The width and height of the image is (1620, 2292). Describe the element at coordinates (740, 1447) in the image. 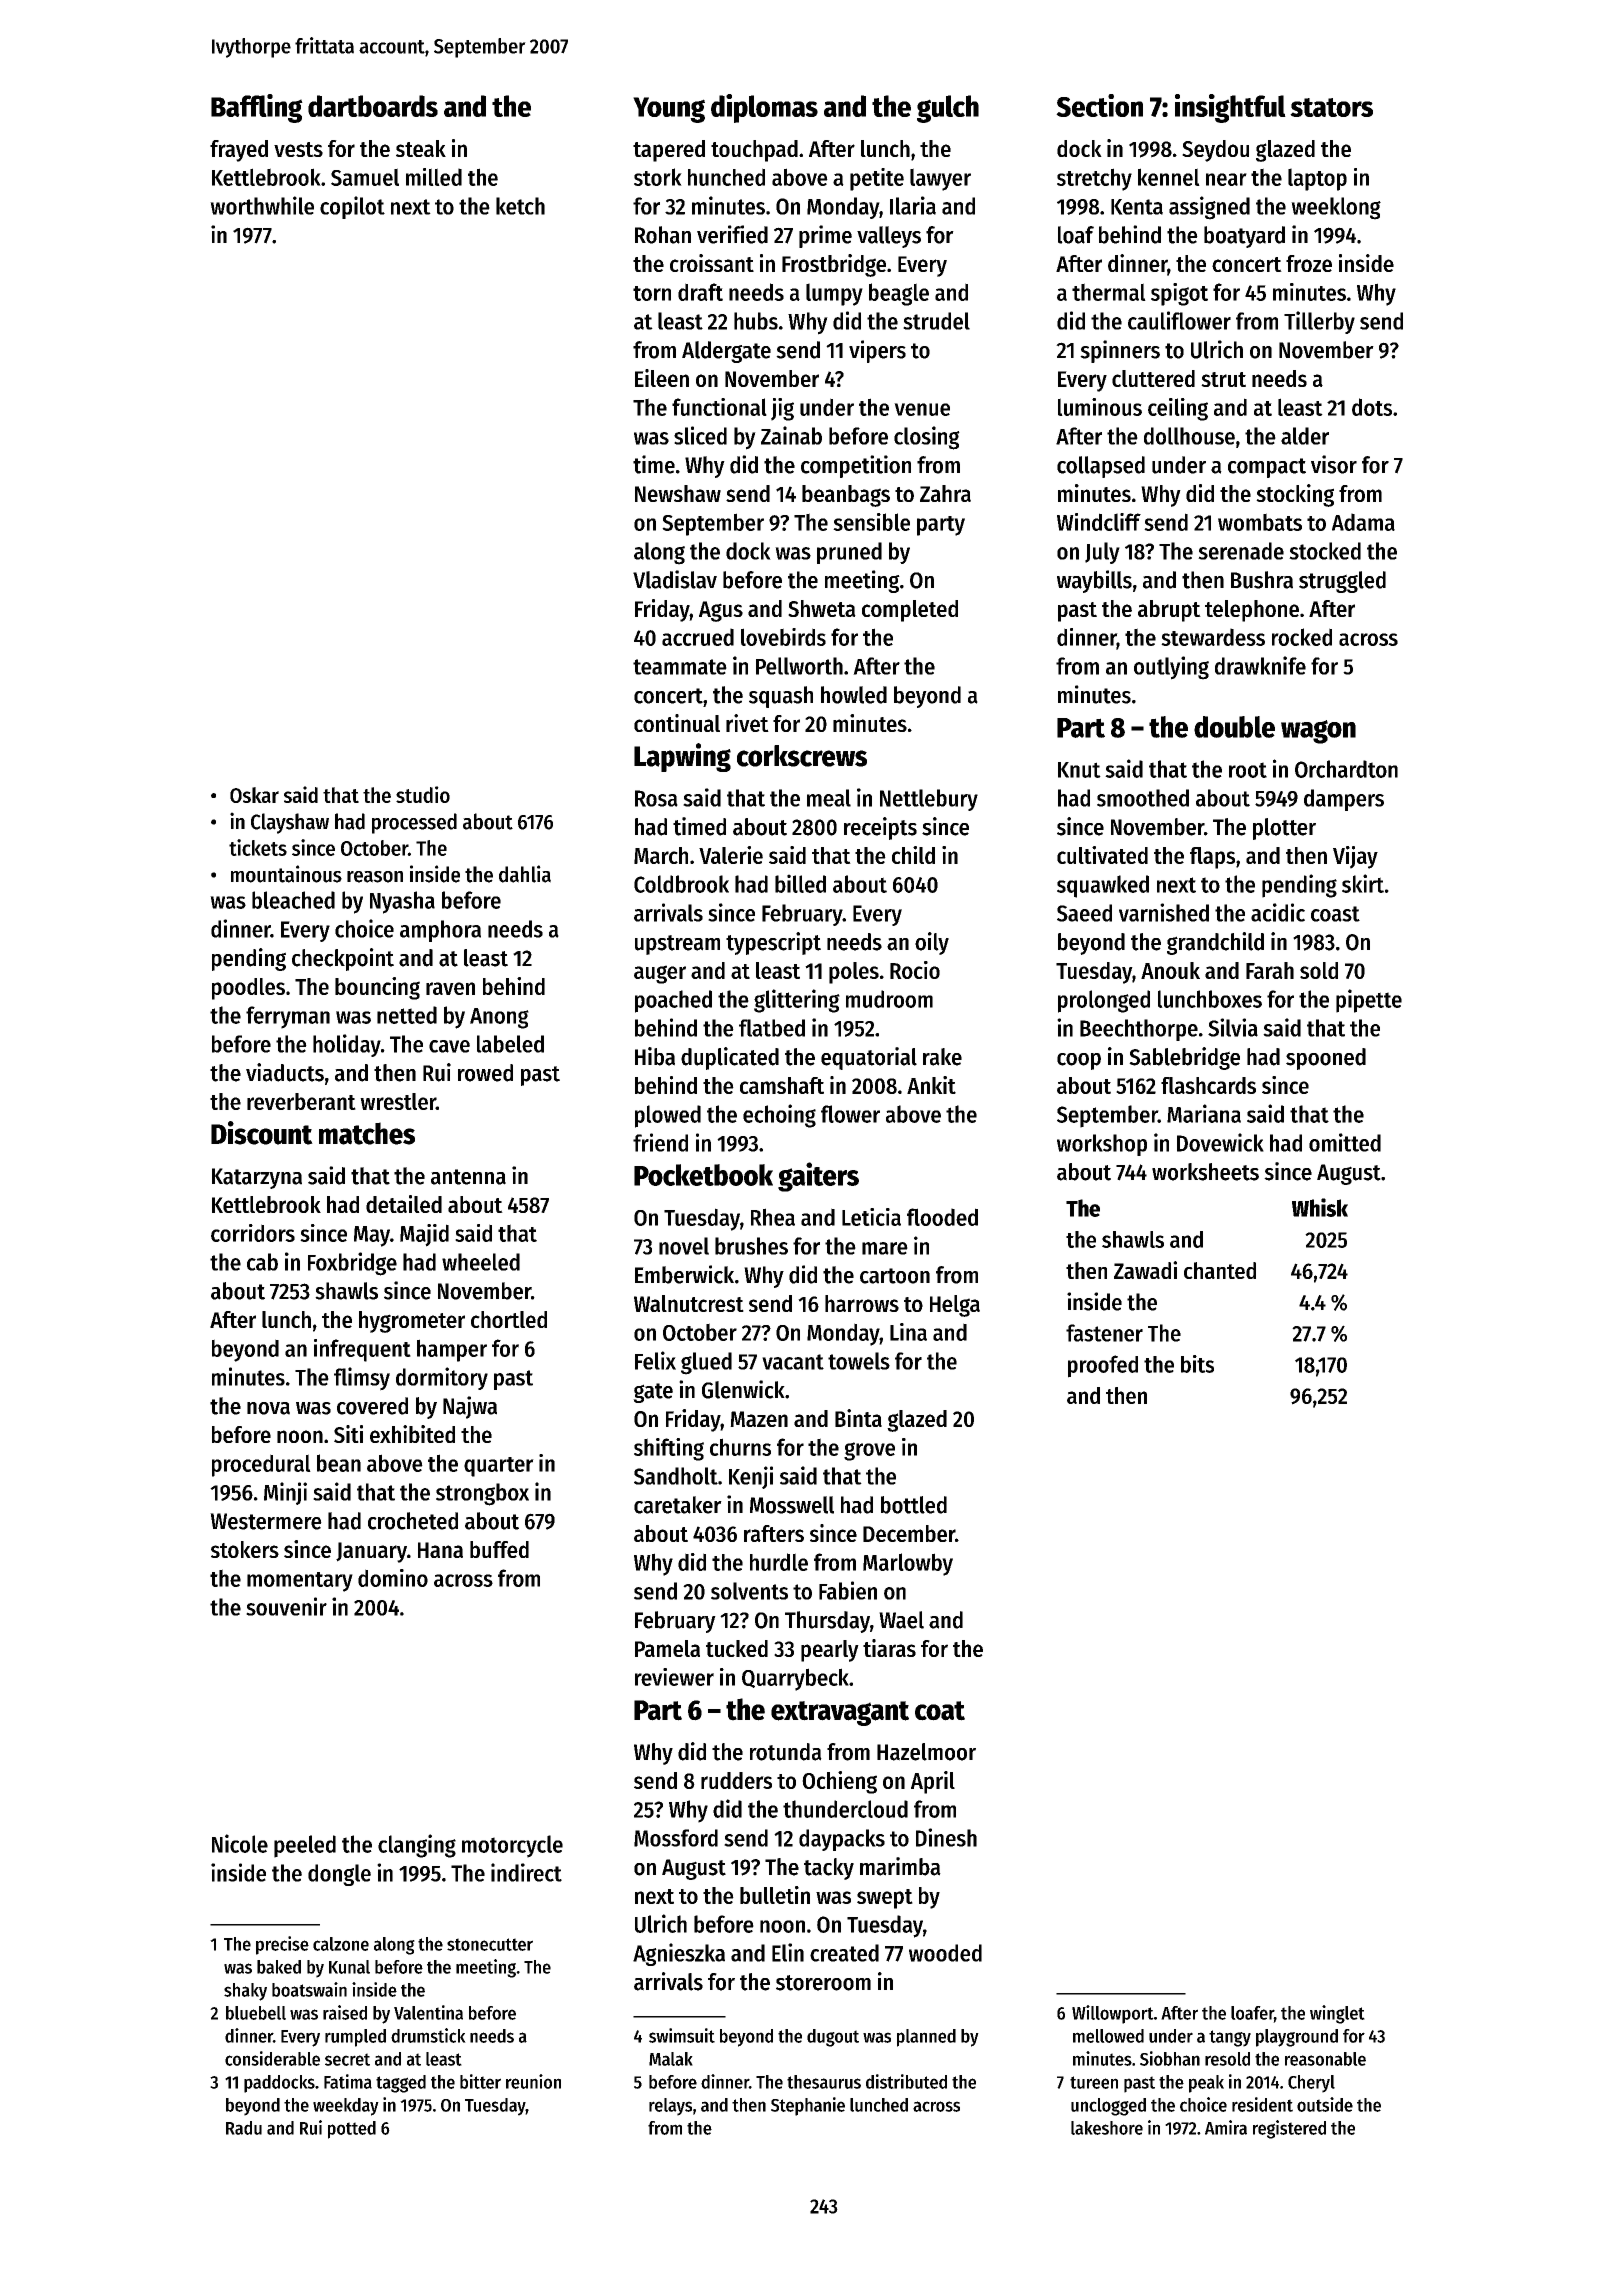

I see `churns` at that location.
